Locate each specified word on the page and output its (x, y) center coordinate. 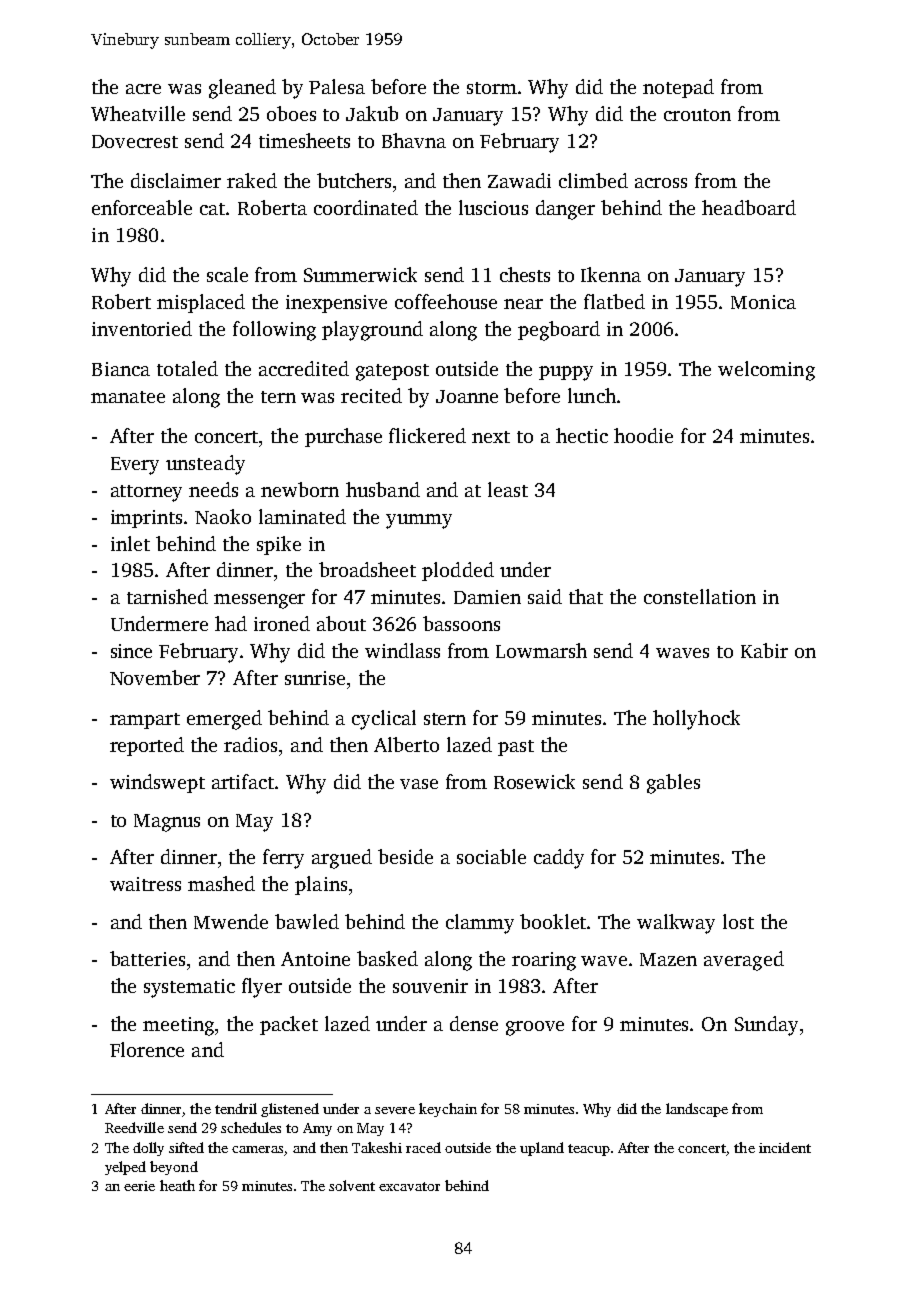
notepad (678, 88)
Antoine (315, 959)
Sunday (766, 1026)
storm (492, 88)
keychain (448, 1110)
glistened (290, 1110)
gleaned (242, 89)
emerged (224, 720)
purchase (343, 437)
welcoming (766, 371)
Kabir (764, 650)
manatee (128, 397)
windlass (402, 650)
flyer (262, 988)
